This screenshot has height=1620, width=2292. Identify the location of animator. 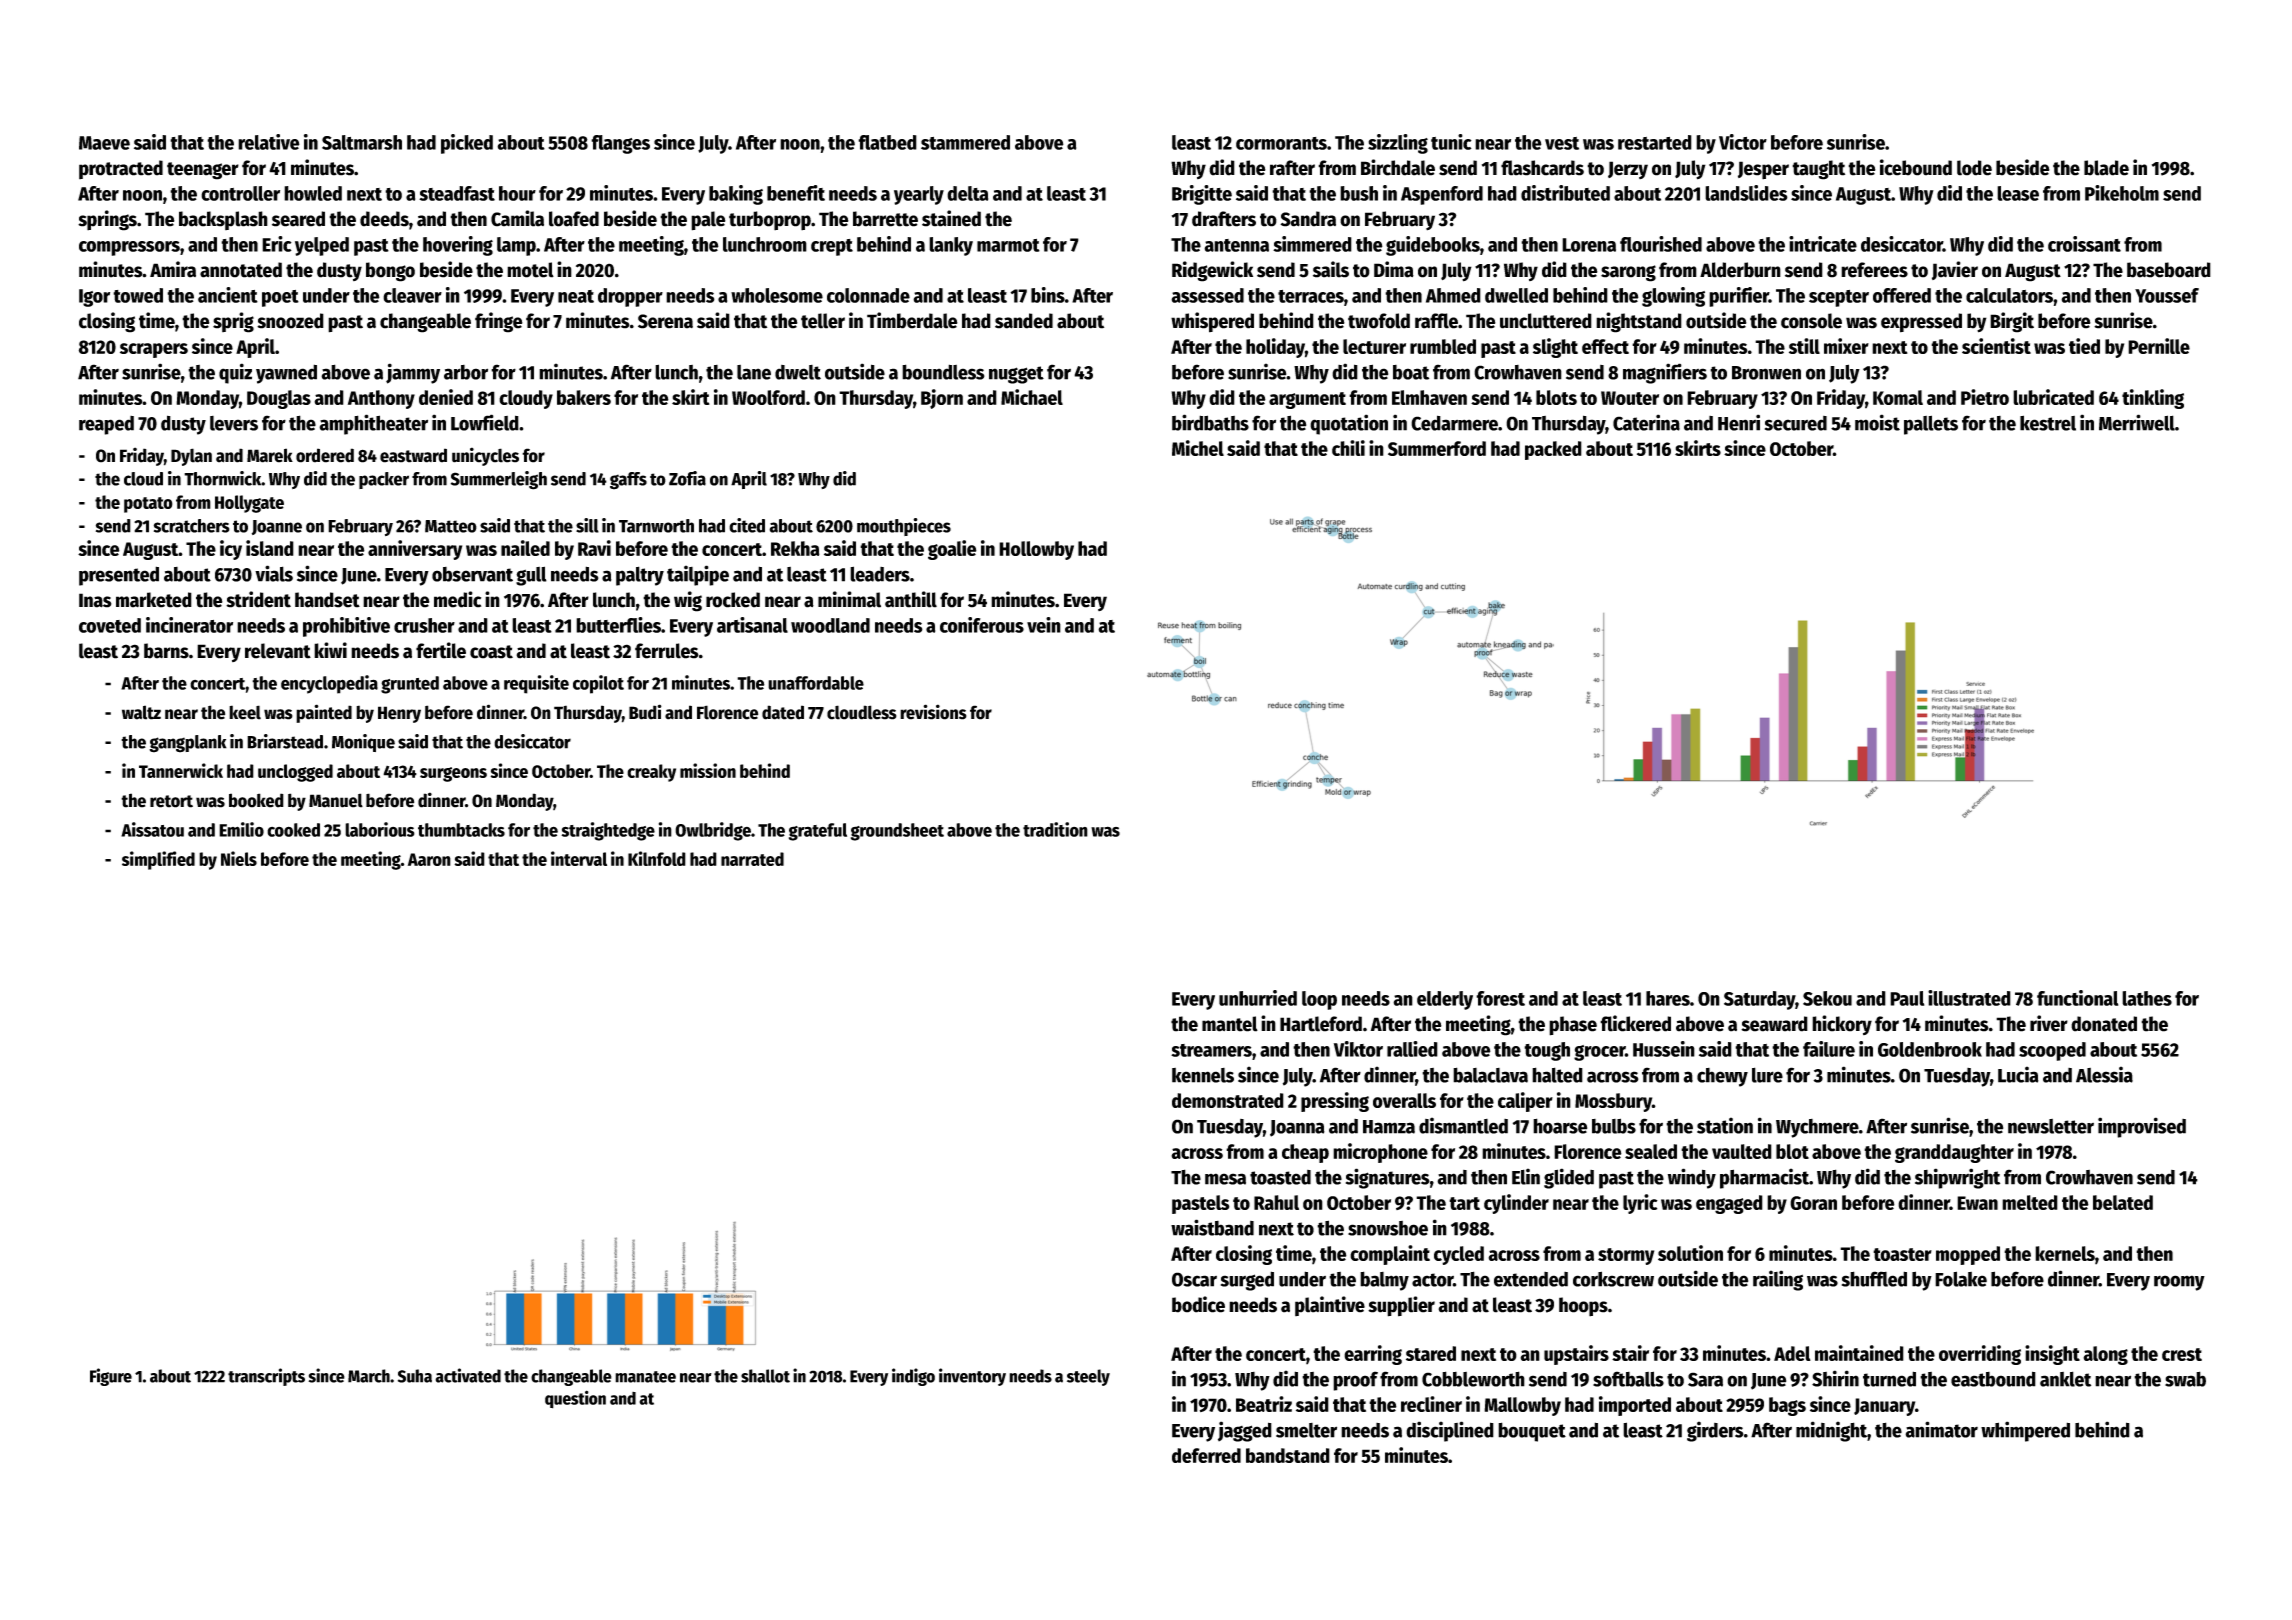
(1941, 1429).
